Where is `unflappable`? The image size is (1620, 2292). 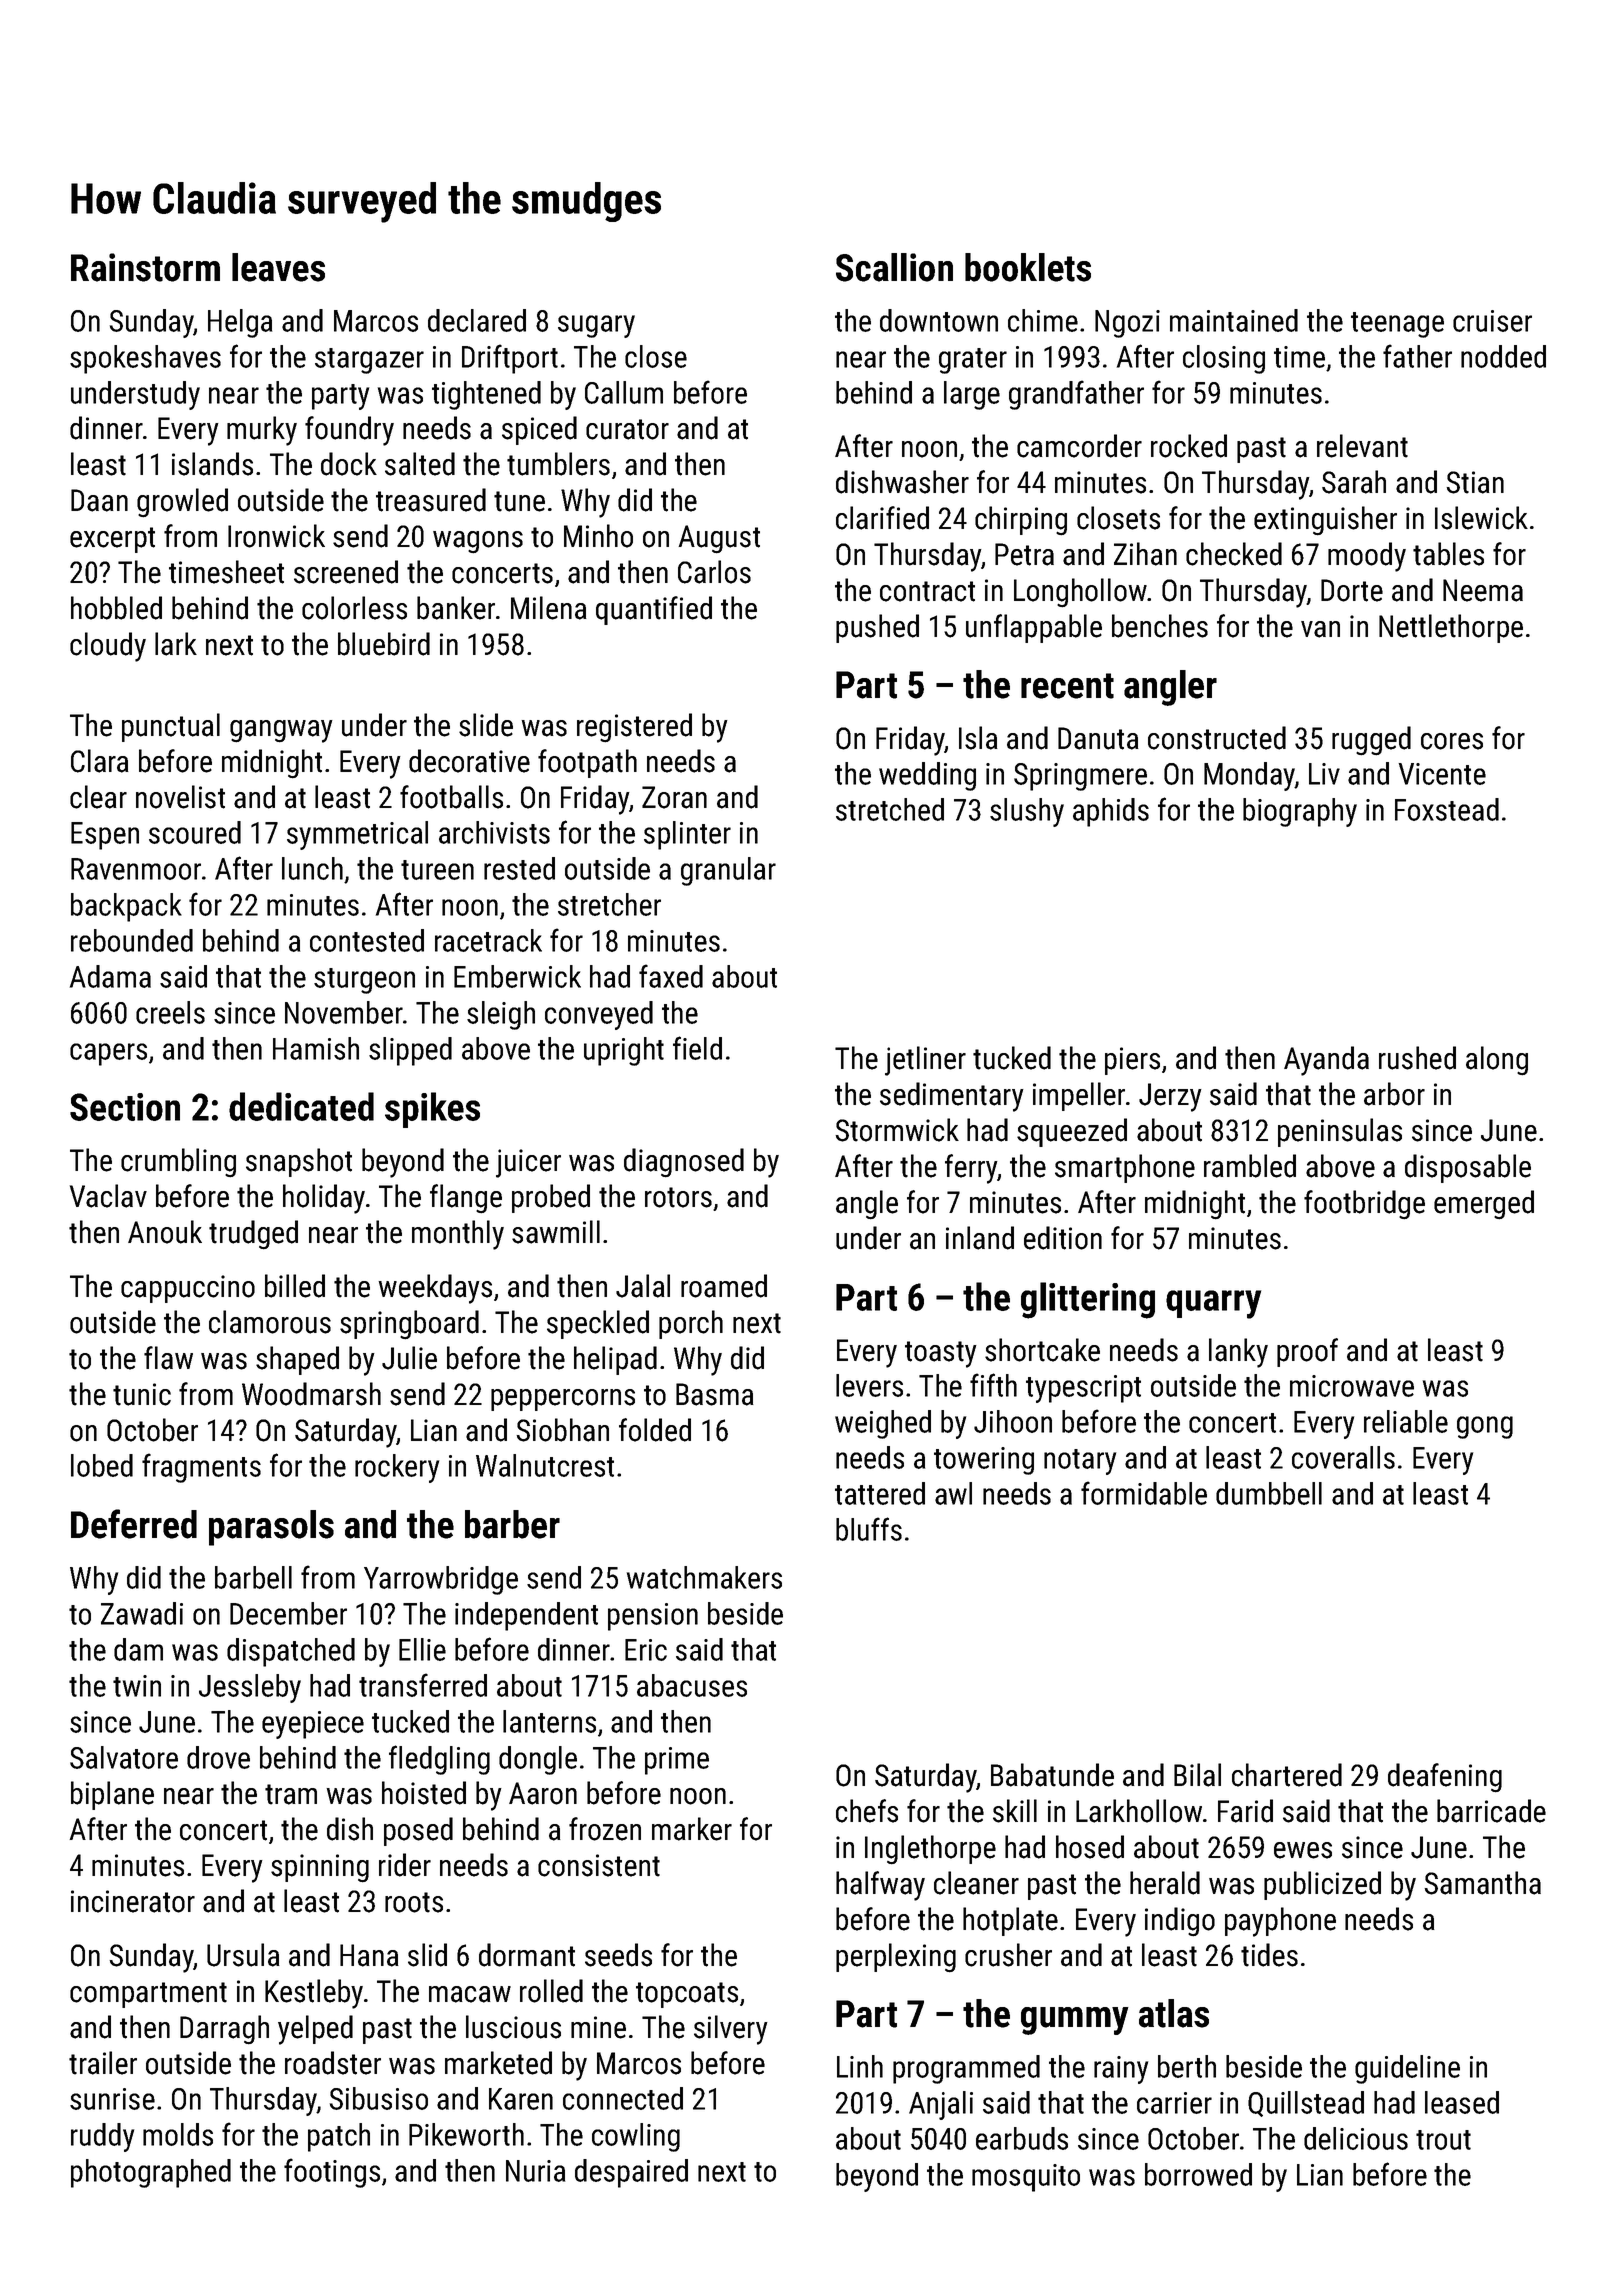 unflappable is located at coordinates (1034, 628).
